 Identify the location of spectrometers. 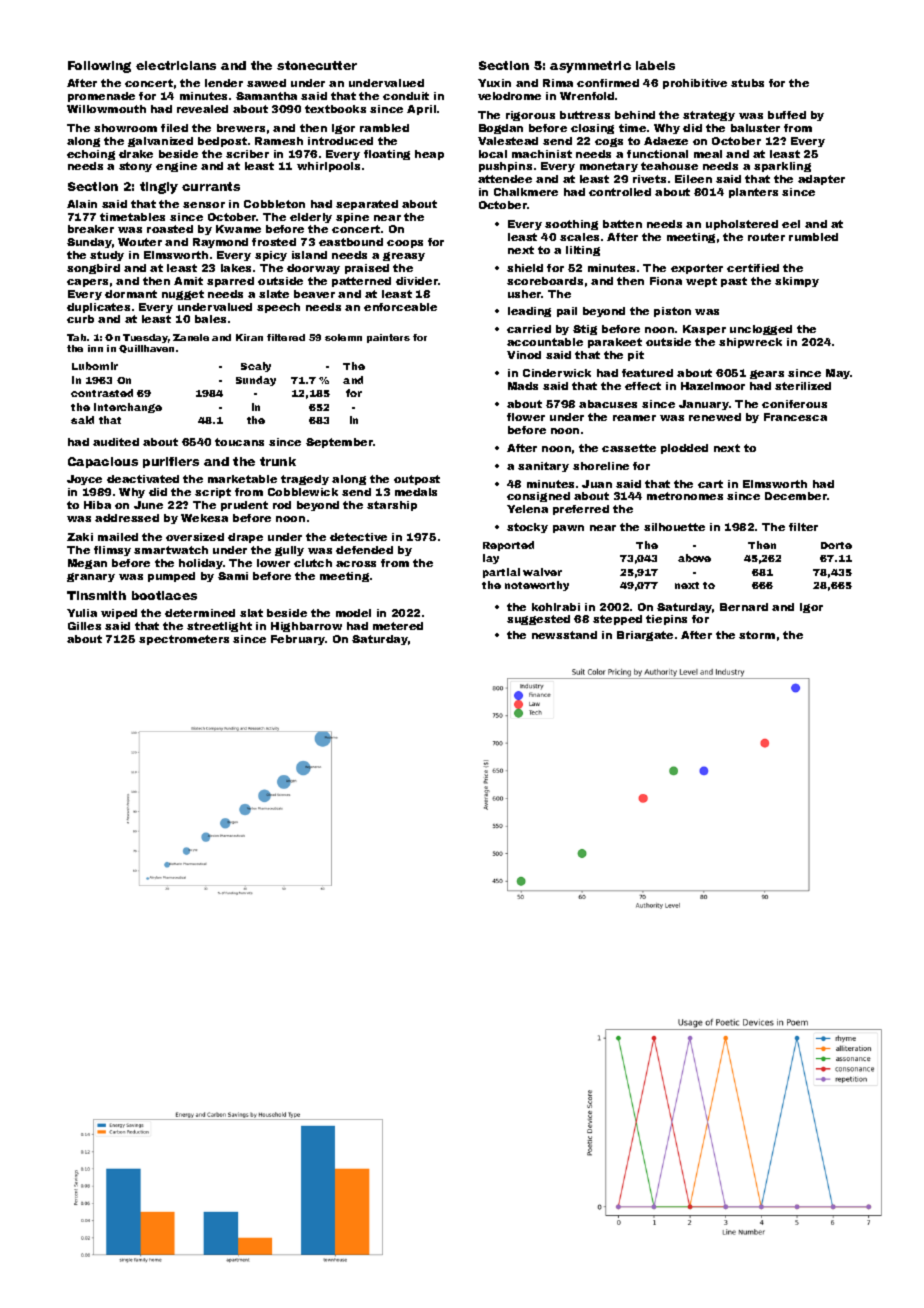
(184, 640).
